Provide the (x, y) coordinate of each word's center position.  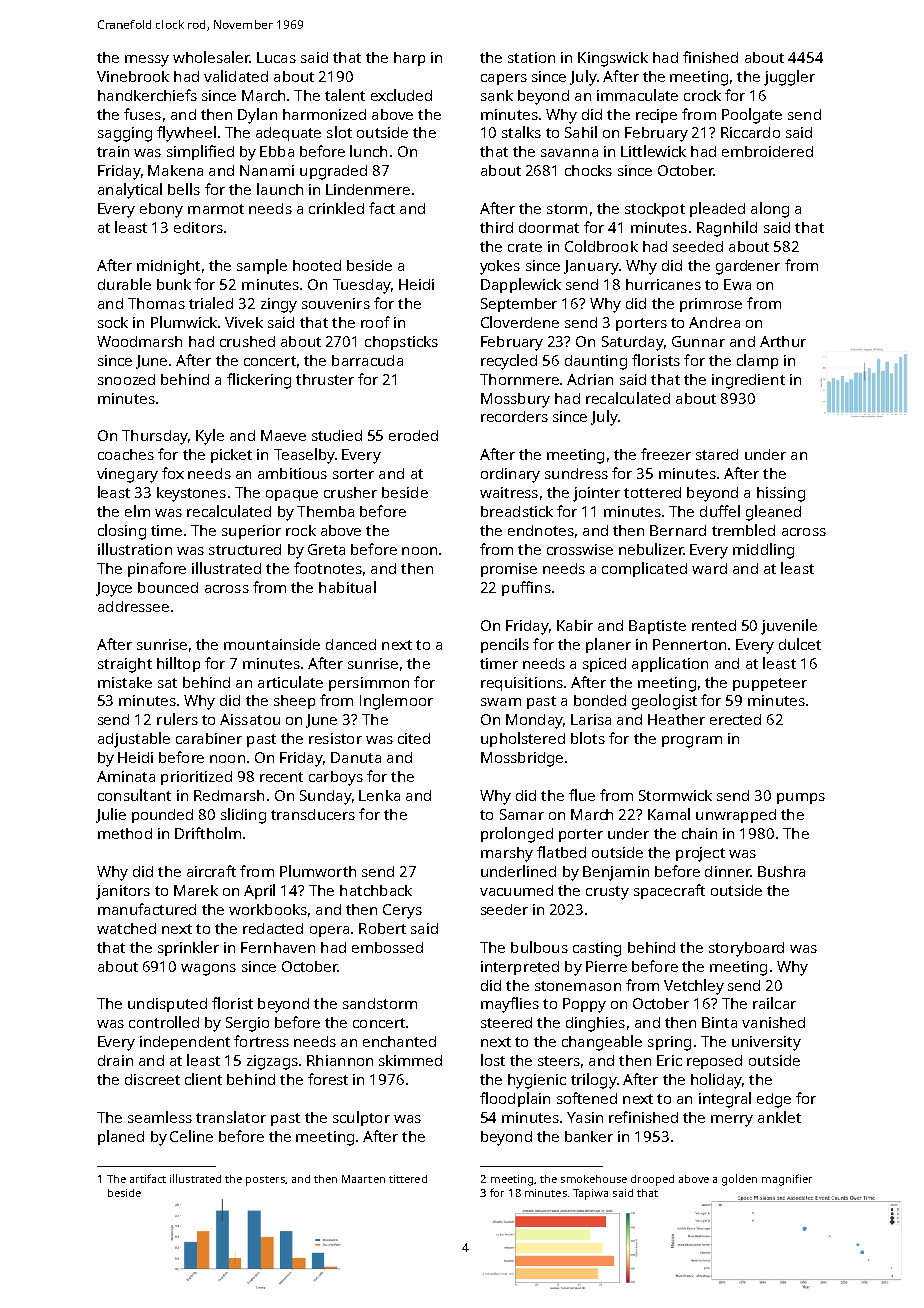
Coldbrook (601, 246)
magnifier (787, 1180)
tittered (408, 1179)
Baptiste (657, 627)
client (203, 1079)
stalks (521, 132)
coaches (126, 454)
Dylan (257, 116)
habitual (347, 587)
